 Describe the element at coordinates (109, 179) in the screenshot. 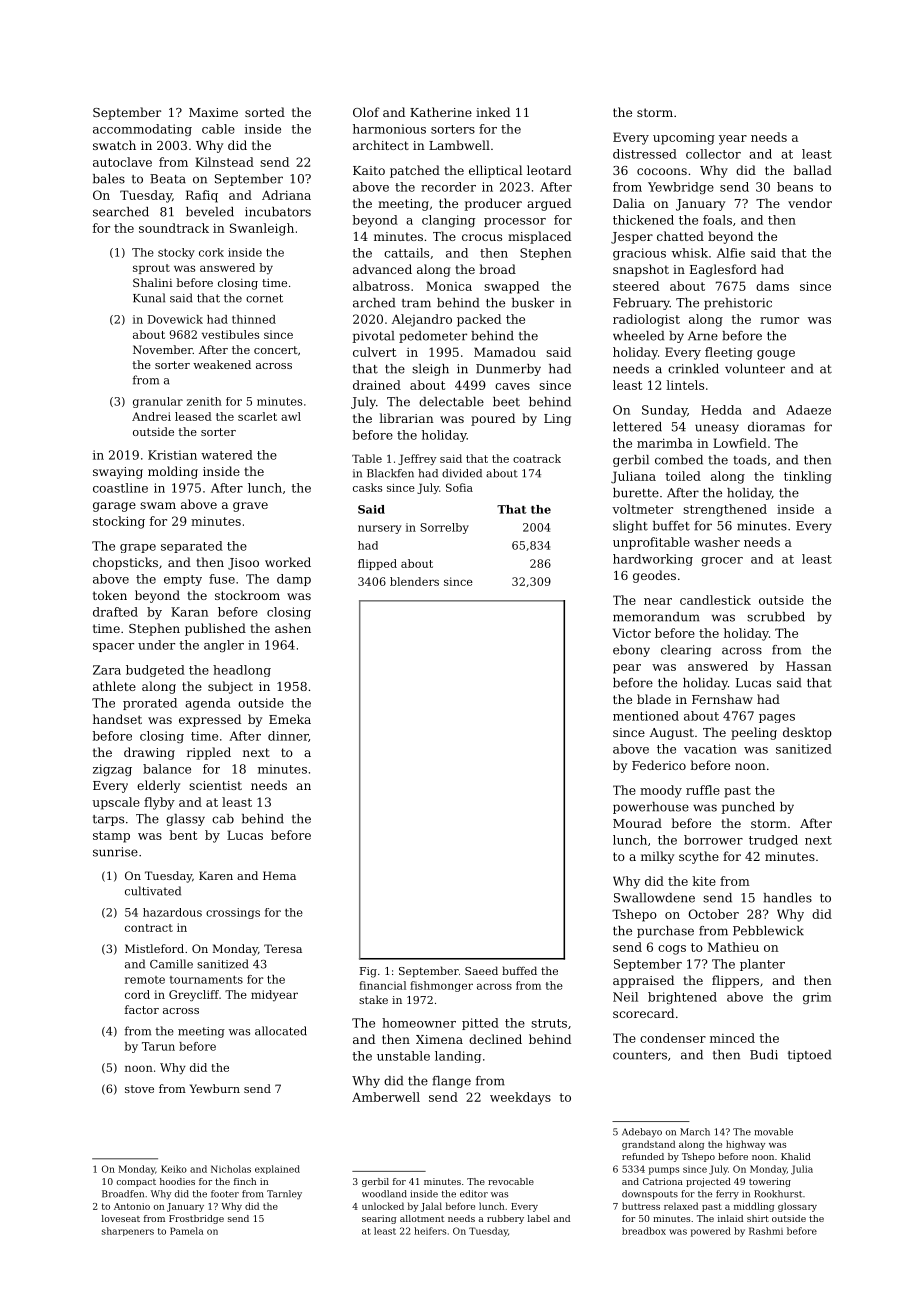

I see `bales` at that location.
